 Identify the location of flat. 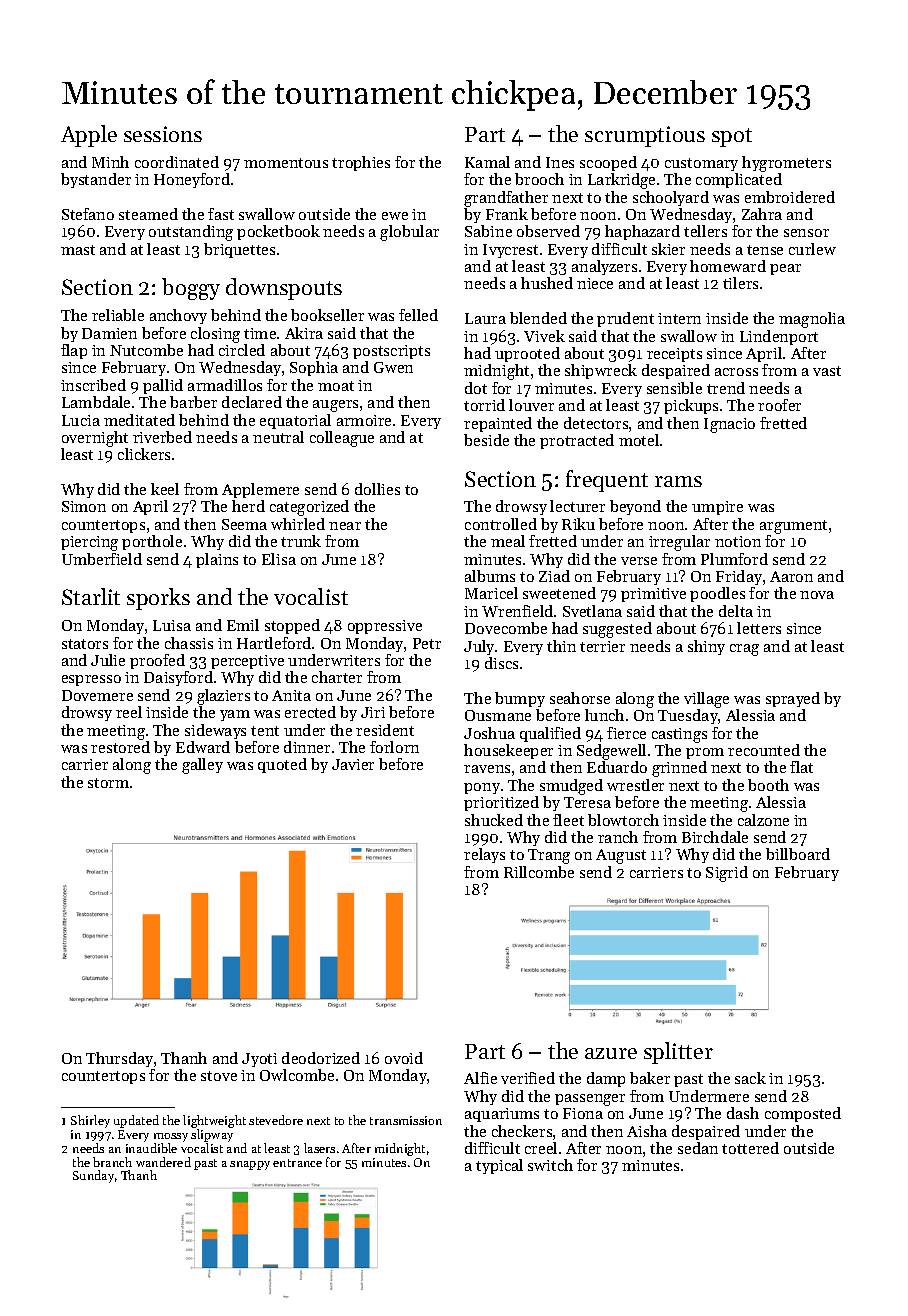
(801, 767).
